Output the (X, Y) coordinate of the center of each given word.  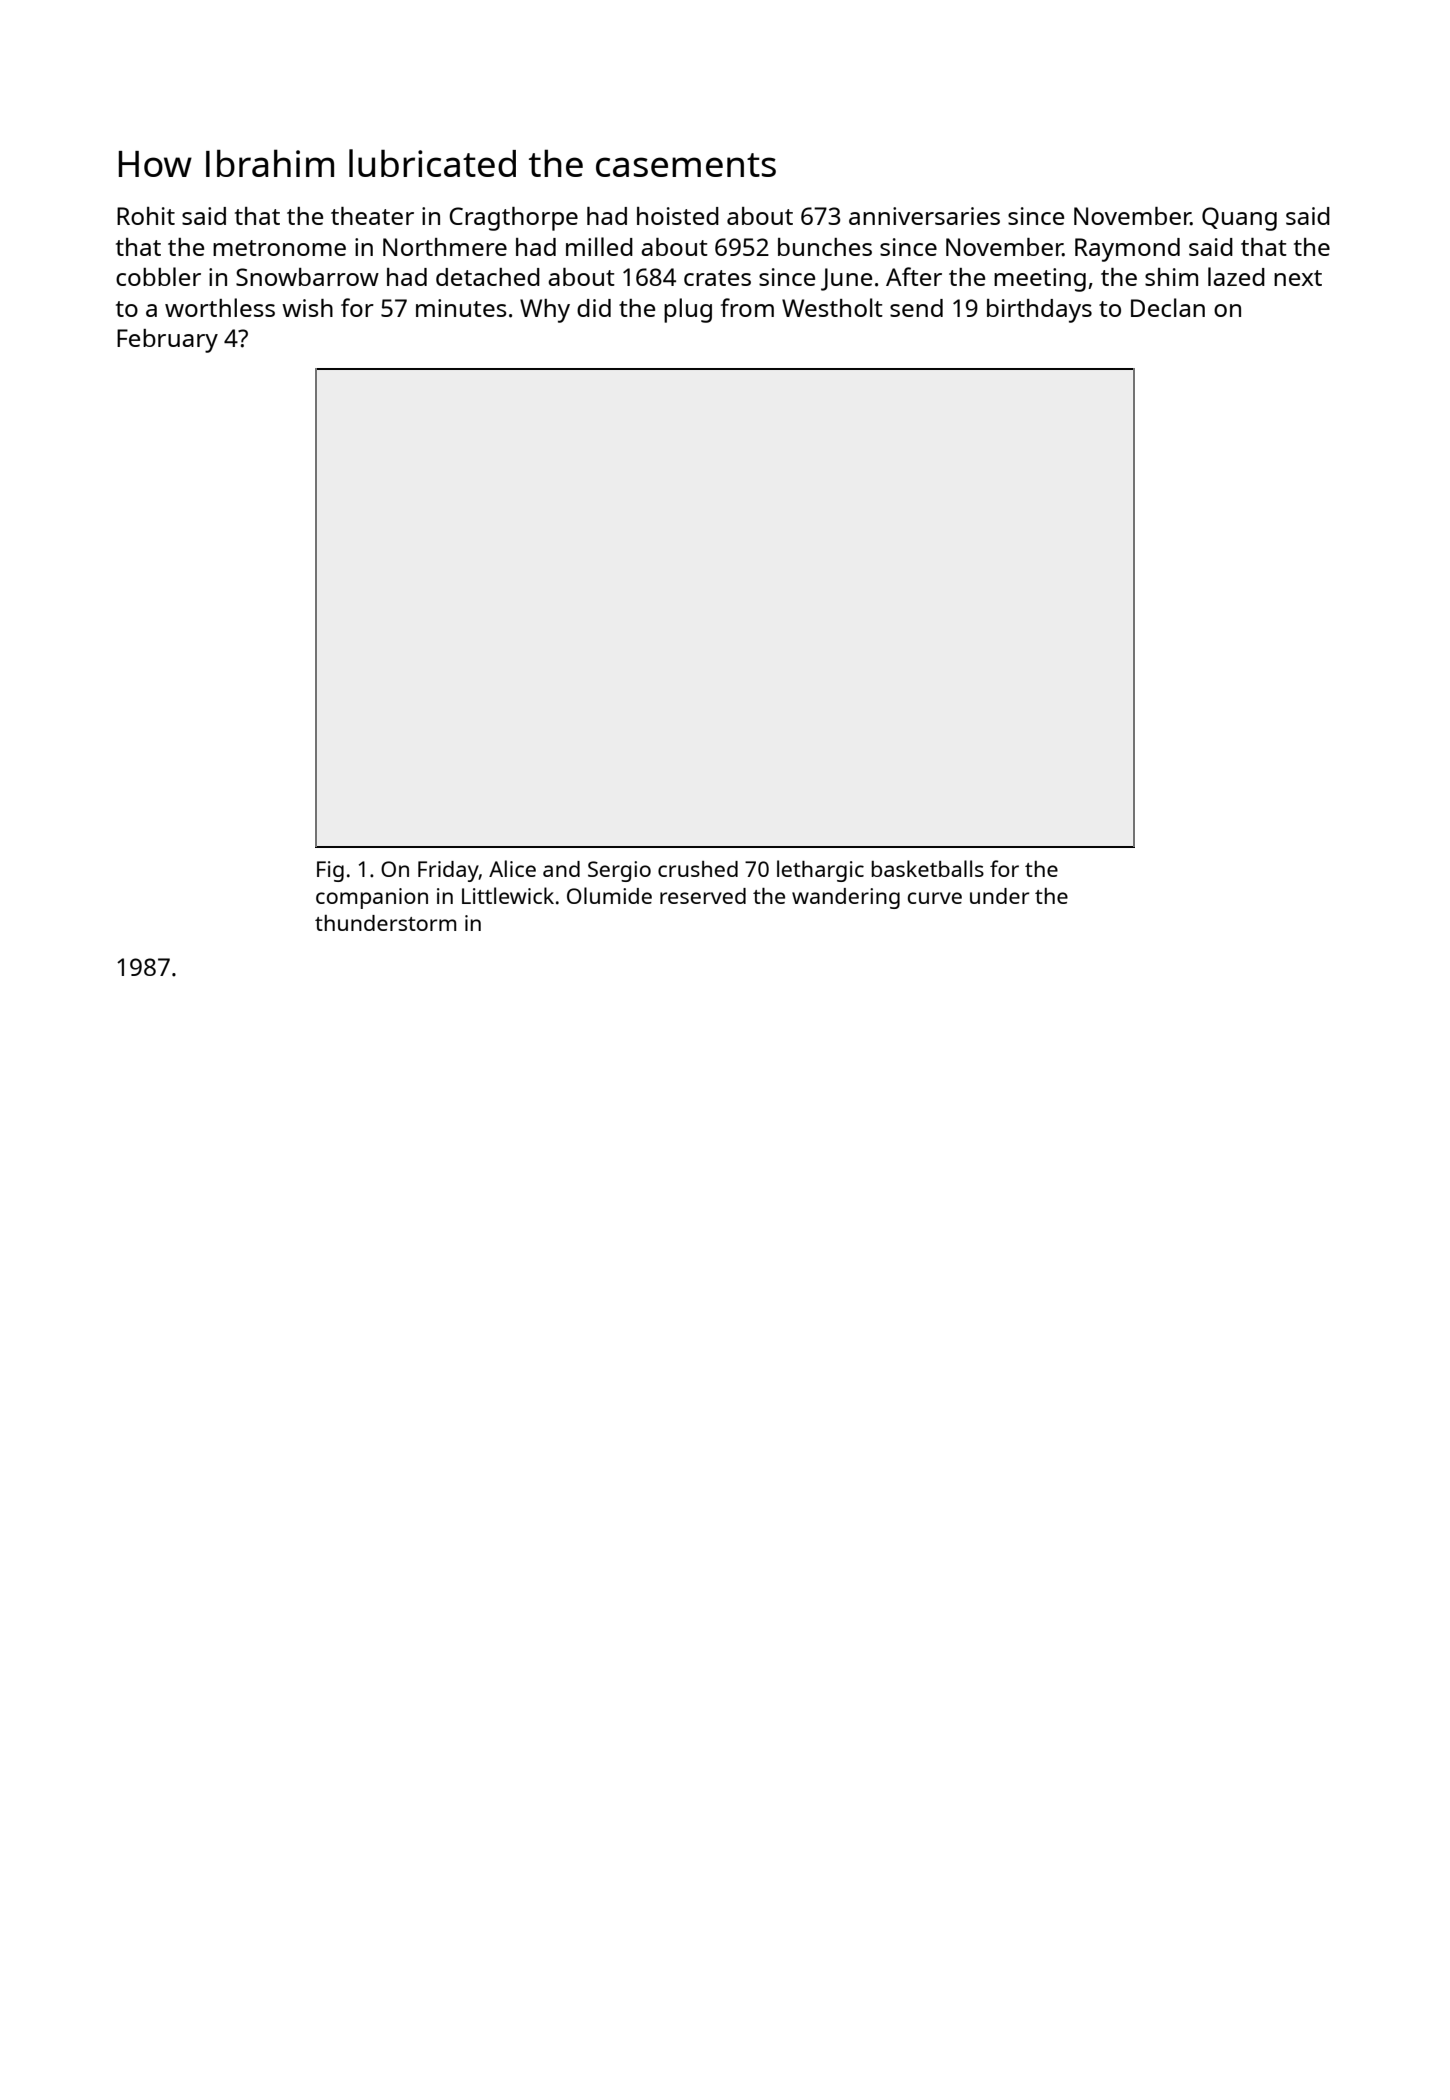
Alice (512, 868)
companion (372, 898)
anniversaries (924, 216)
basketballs (928, 868)
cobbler (158, 276)
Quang (1239, 219)
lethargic (820, 871)
